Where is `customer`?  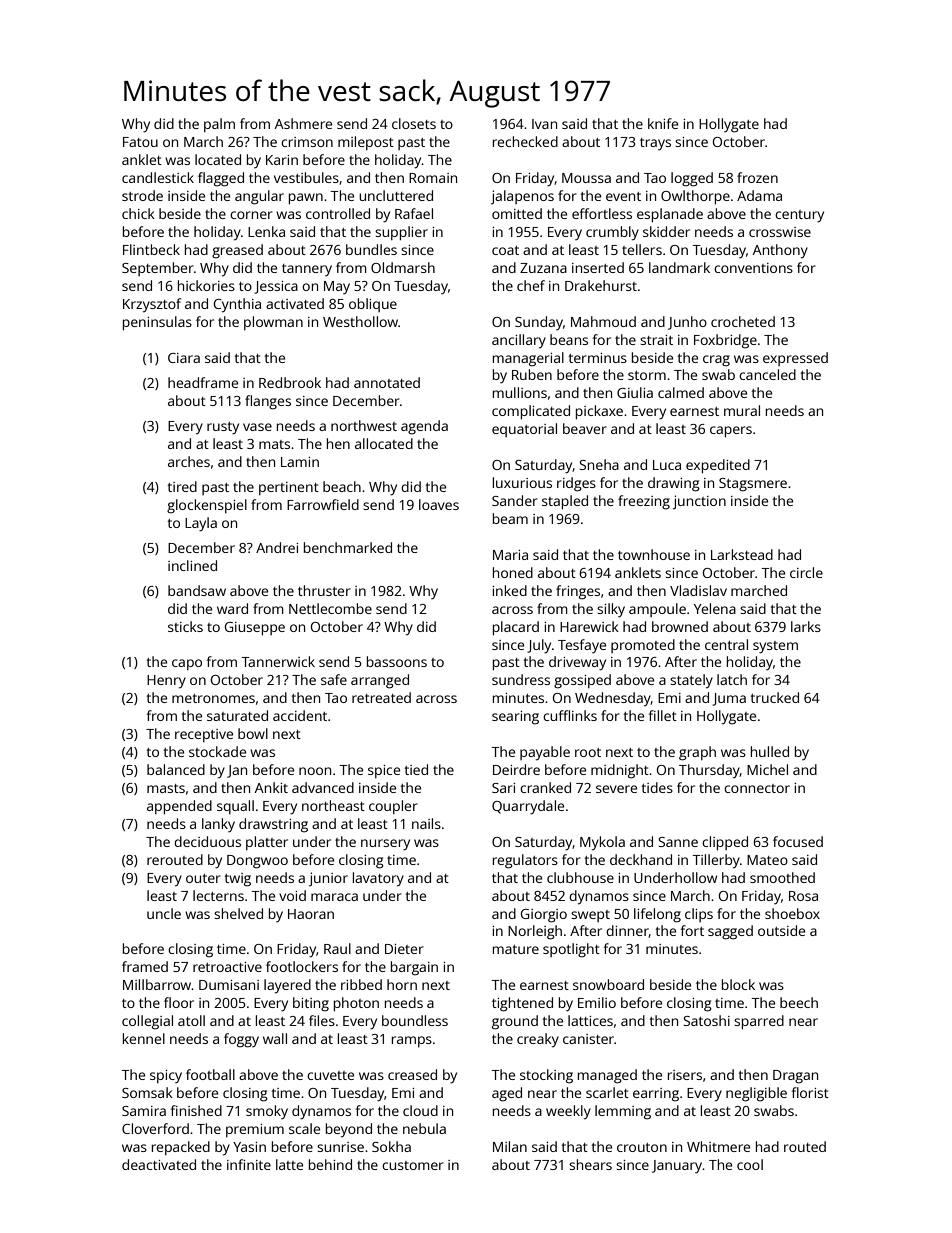 customer is located at coordinates (413, 1165).
